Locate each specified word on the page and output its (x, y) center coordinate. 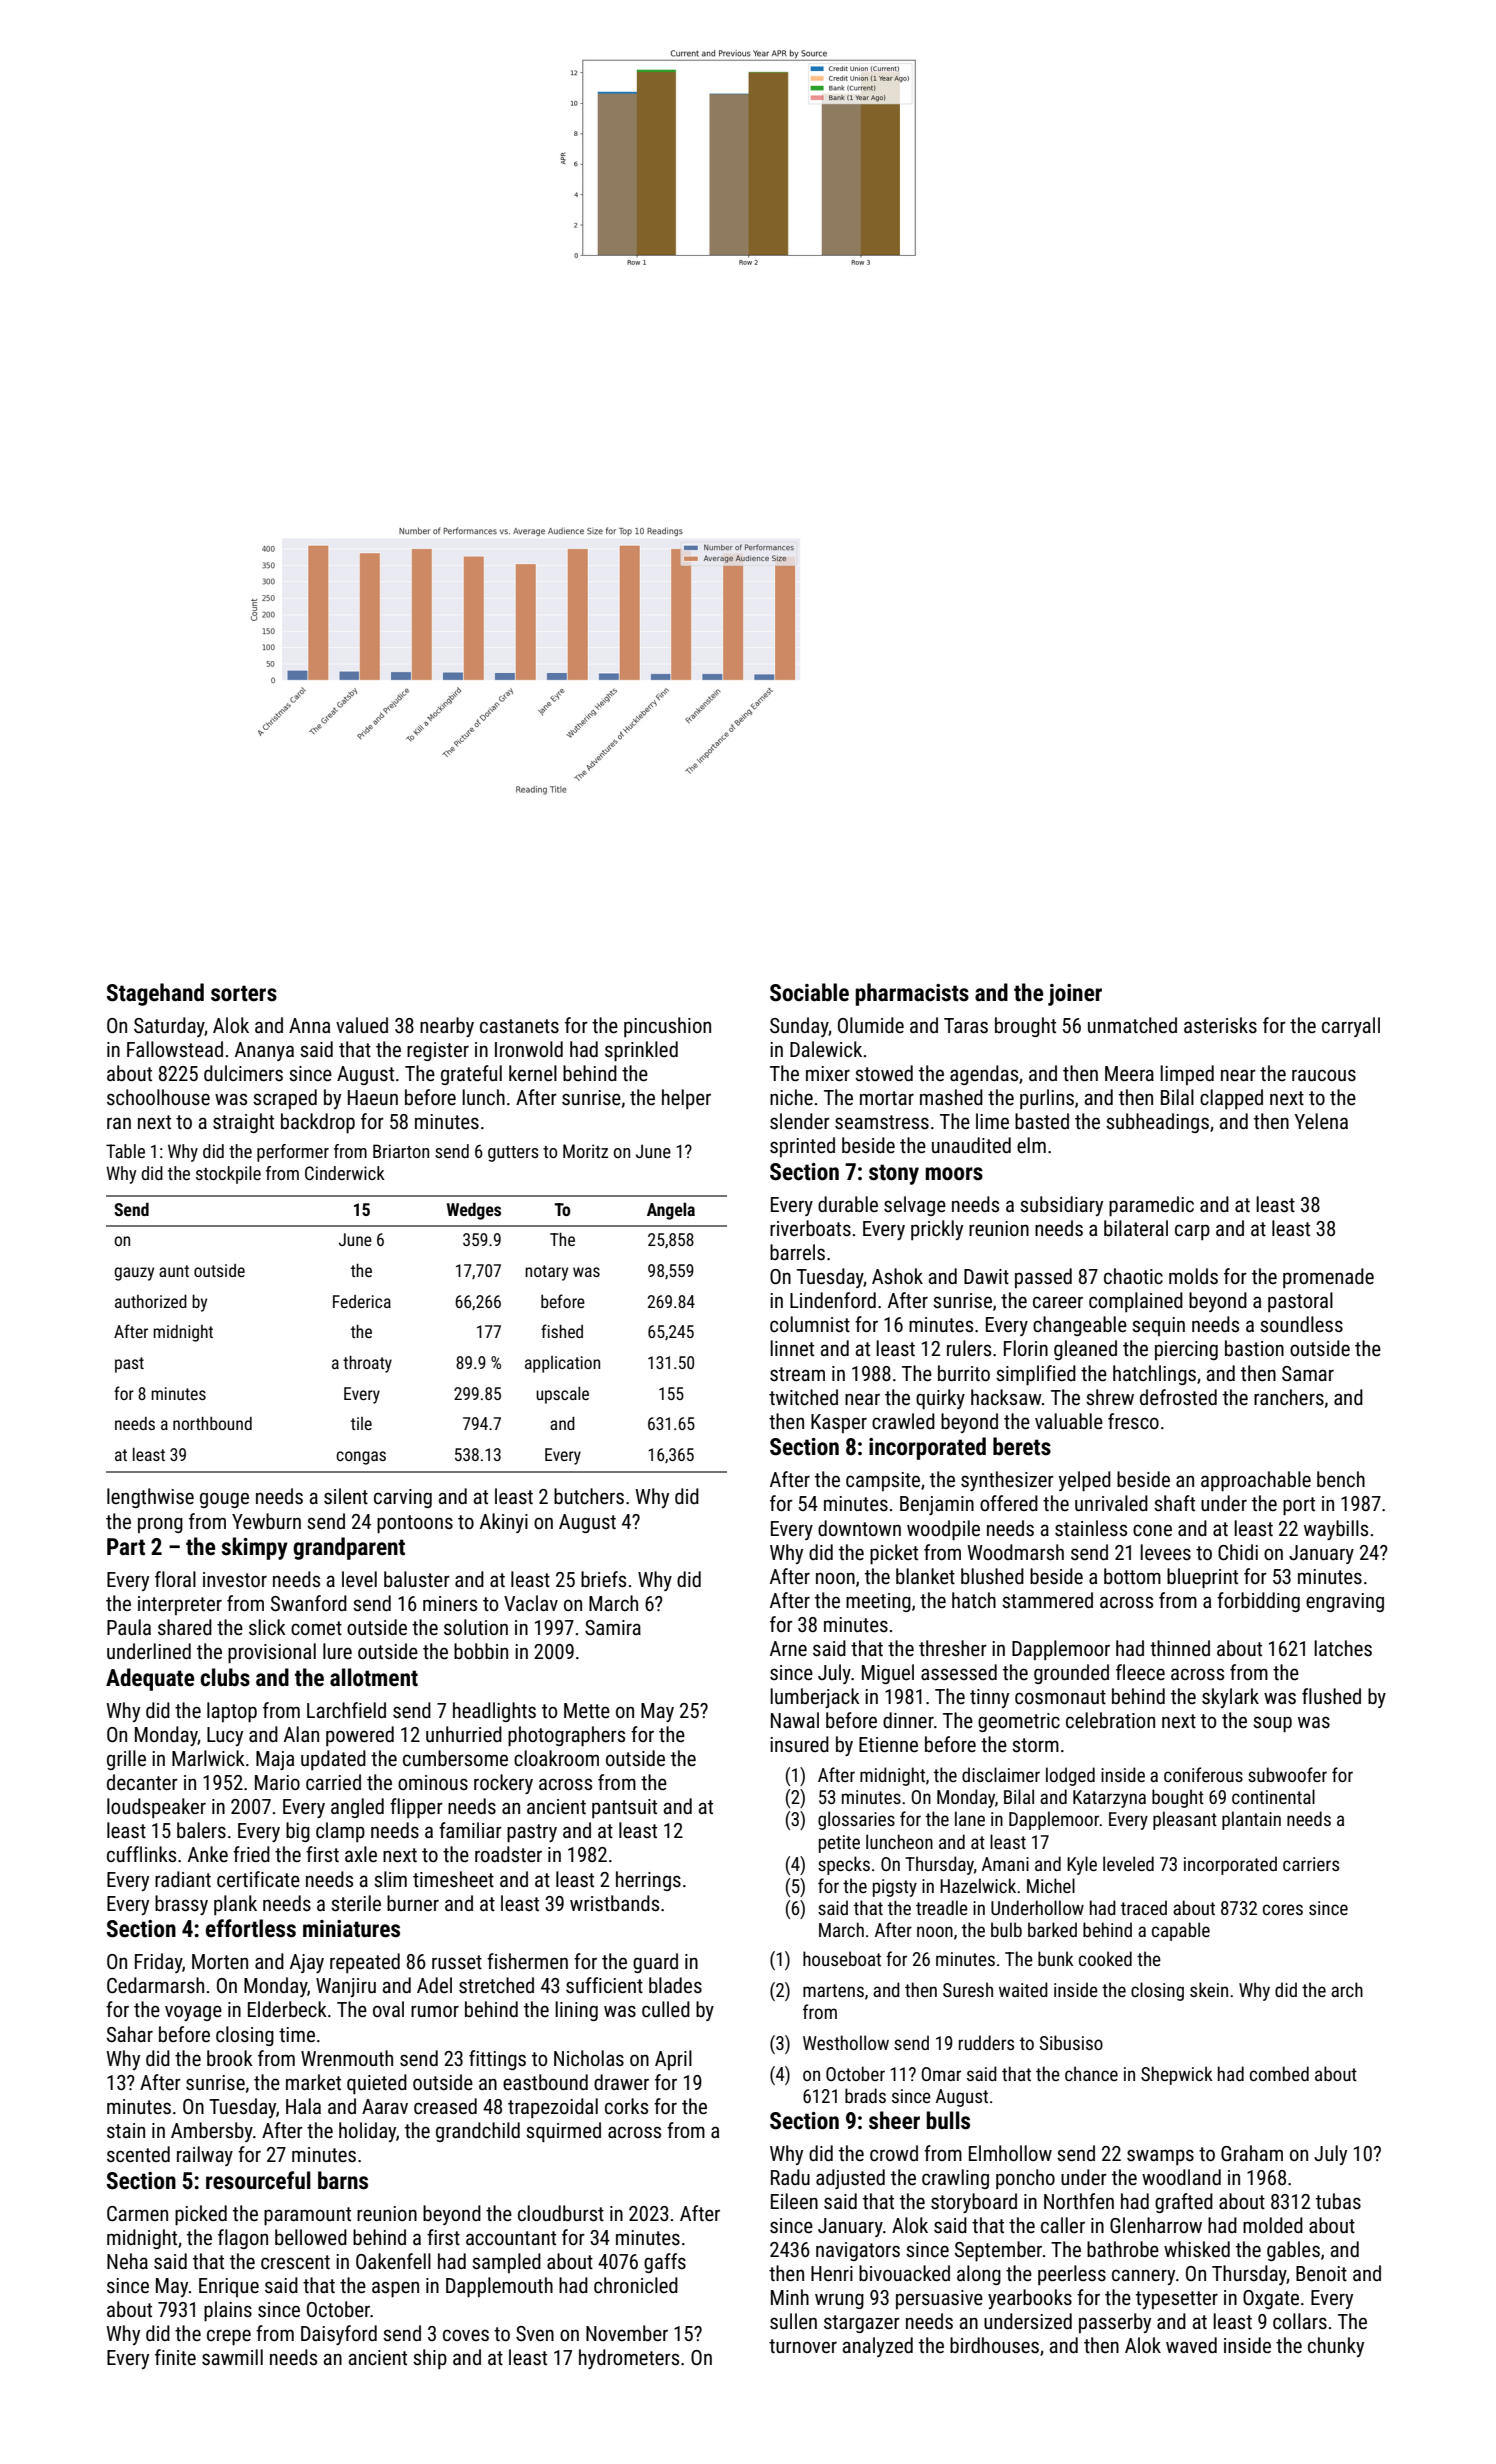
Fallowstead (175, 1049)
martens (833, 1990)
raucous (1324, 1075)
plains (228, 2311)
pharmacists (912, 994)
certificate (258, 1879)
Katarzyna (1109, 1799)
